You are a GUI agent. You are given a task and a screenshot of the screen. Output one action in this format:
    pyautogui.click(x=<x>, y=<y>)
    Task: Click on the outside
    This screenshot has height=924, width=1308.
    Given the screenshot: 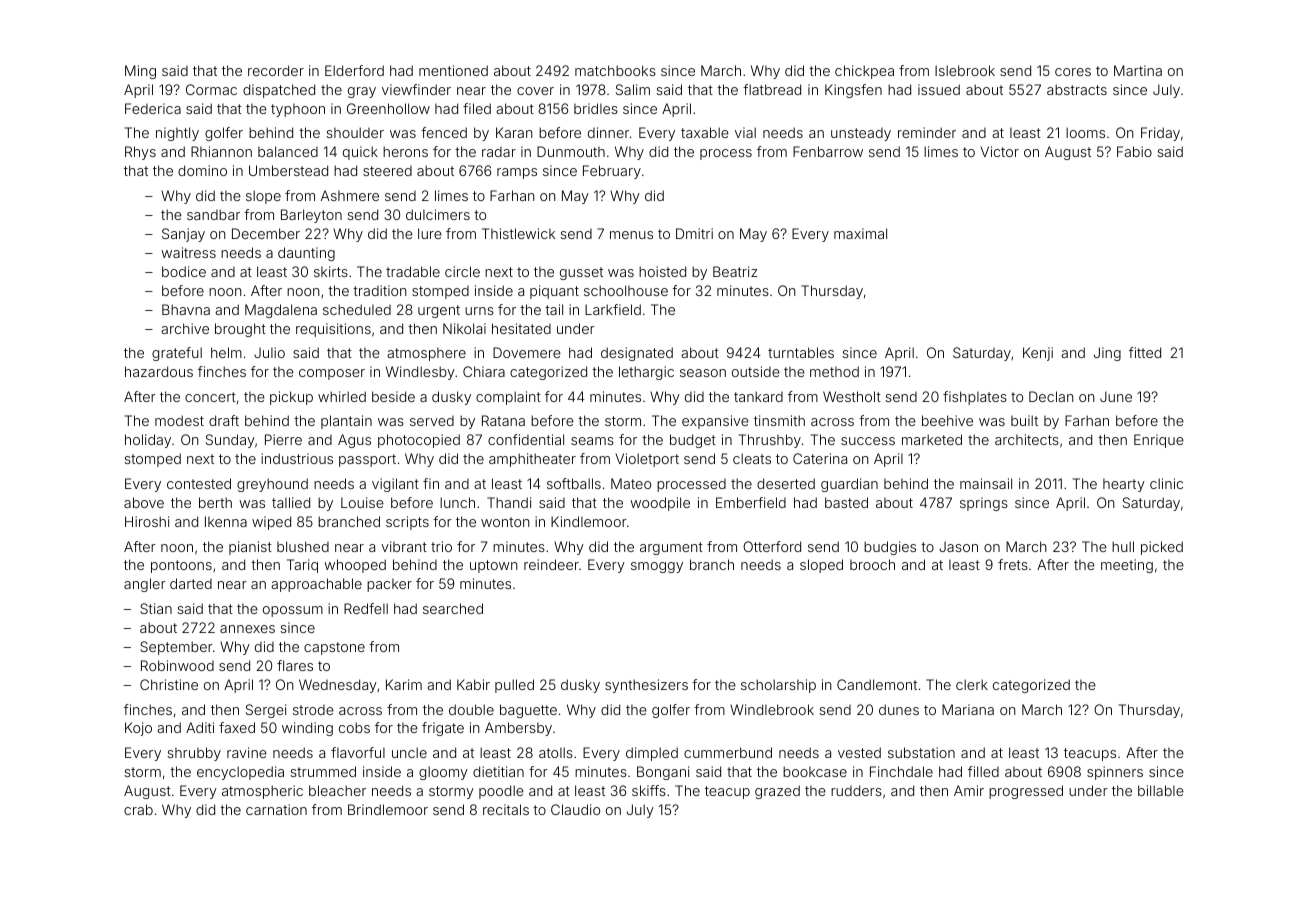 What is the action you would take?
    pyautogui.click(x=756, y=371)
